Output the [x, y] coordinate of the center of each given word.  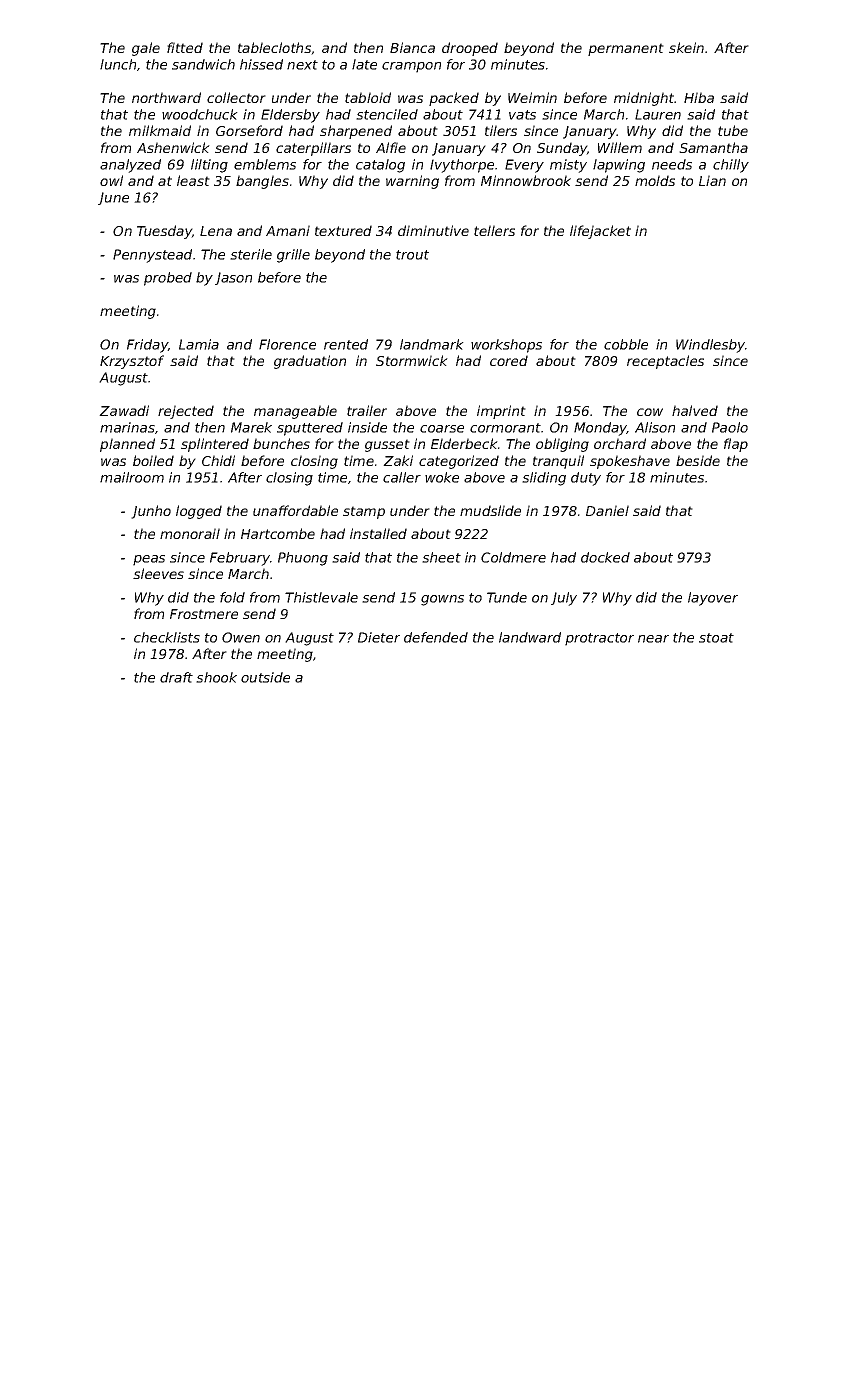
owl [111, 180]
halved [695, 410]
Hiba [699, 97]
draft [176, 677]
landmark [432, 344]
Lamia [199, 344]
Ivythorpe [462, 166]
